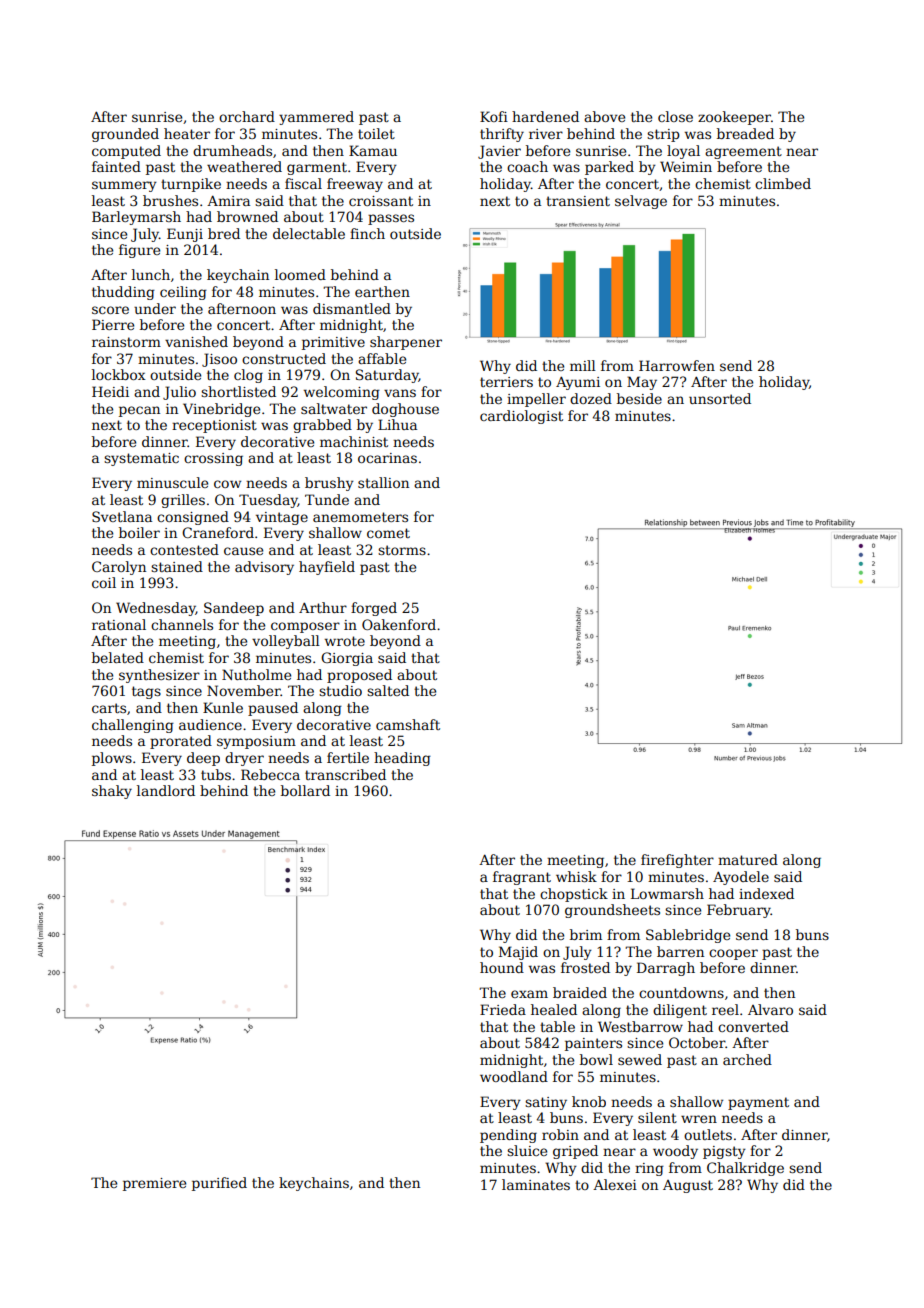  I want to click on matured, so click(748, 859).
